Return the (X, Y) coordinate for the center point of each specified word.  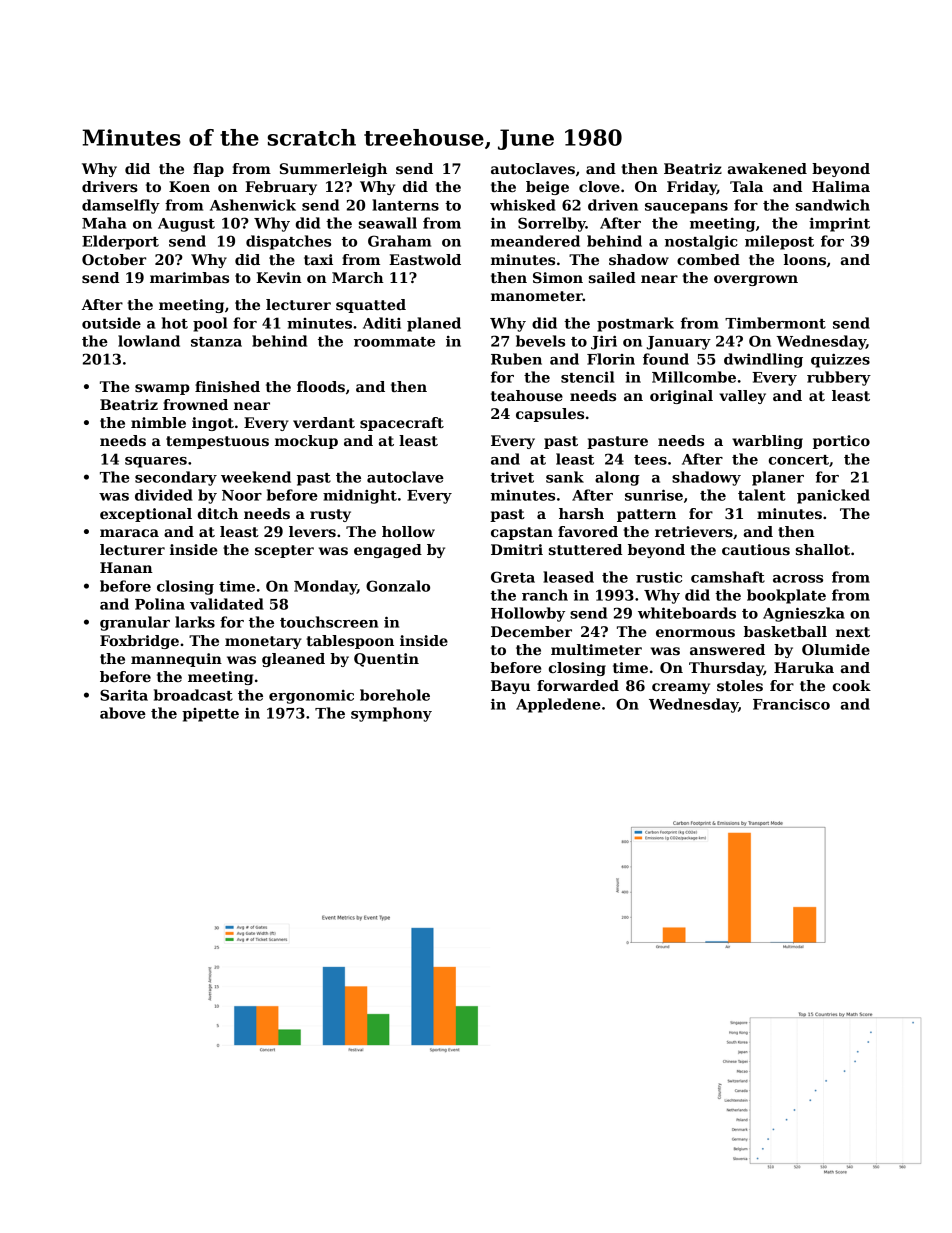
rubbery (839, 378)
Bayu (510, 687)
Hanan (126, 567)
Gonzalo (398, 586)
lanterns (405, 205)
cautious (756, 549)
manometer (537, 296)
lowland (149, 341)
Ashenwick (253, 205)
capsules (550, 415)
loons (805, 259)
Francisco (791, 704)
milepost (779, 242)
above (123, 713)
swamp (162, 389)
